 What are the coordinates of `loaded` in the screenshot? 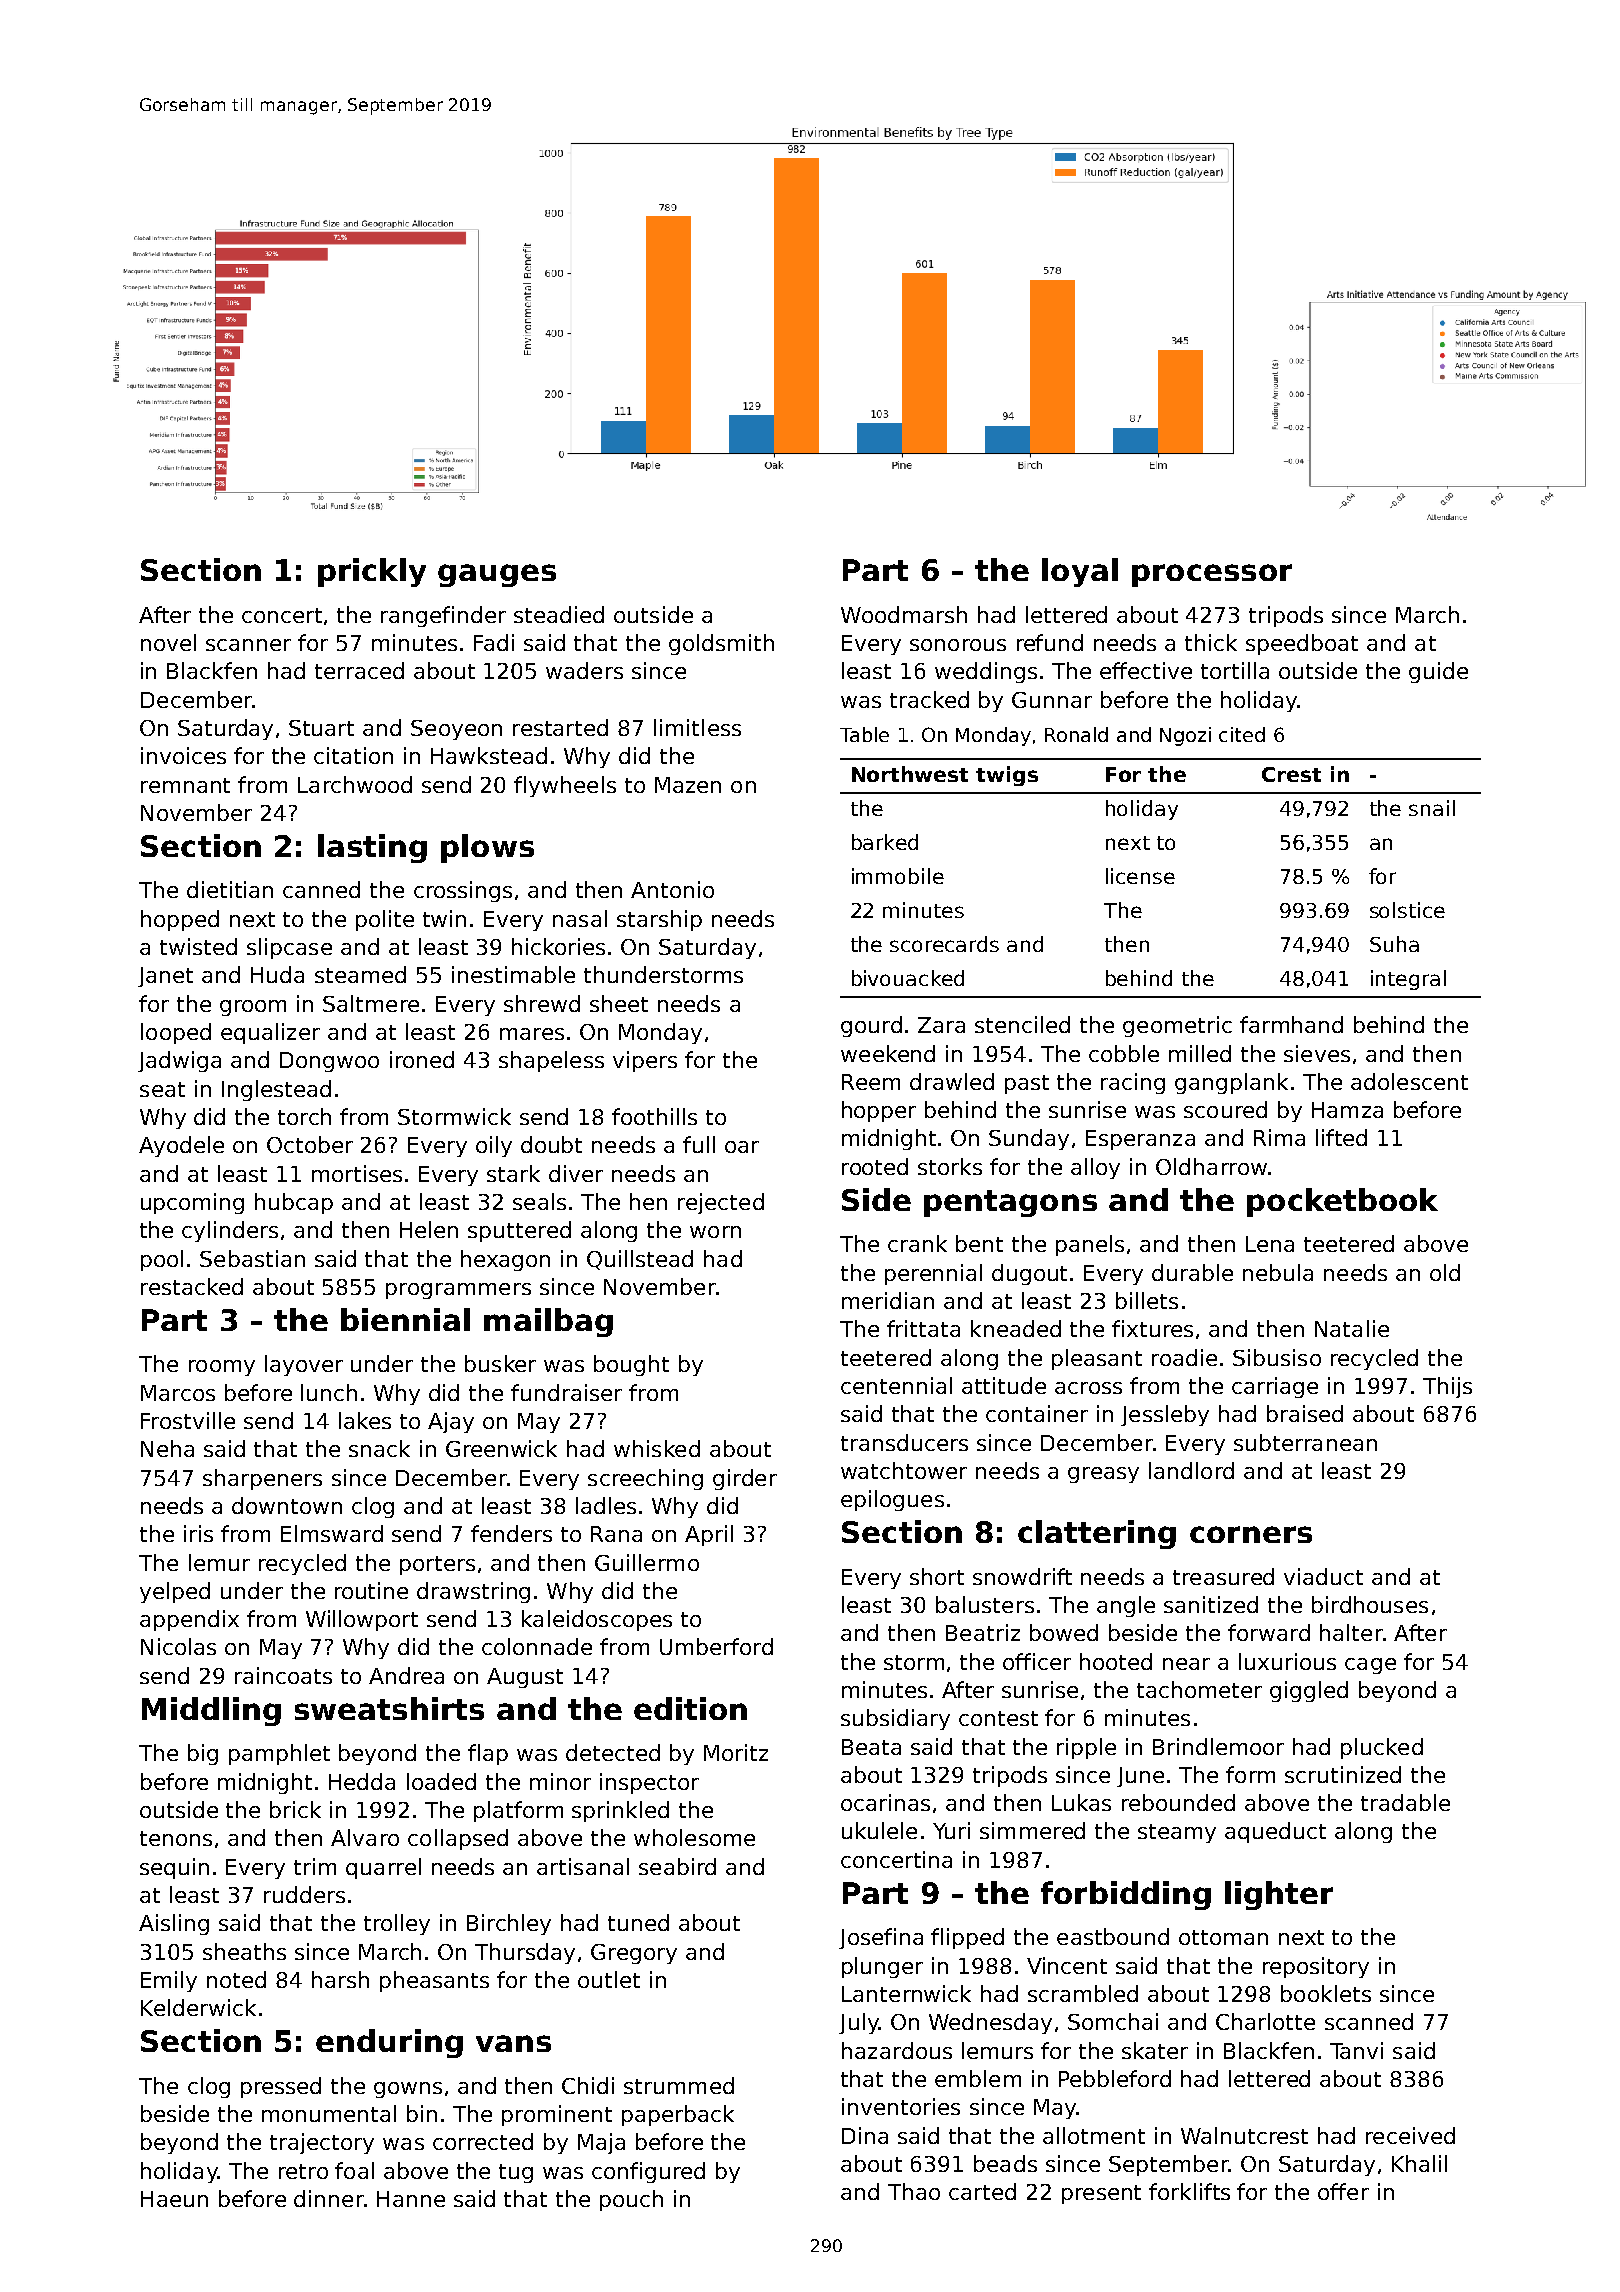 It's located at (441, 1781).
